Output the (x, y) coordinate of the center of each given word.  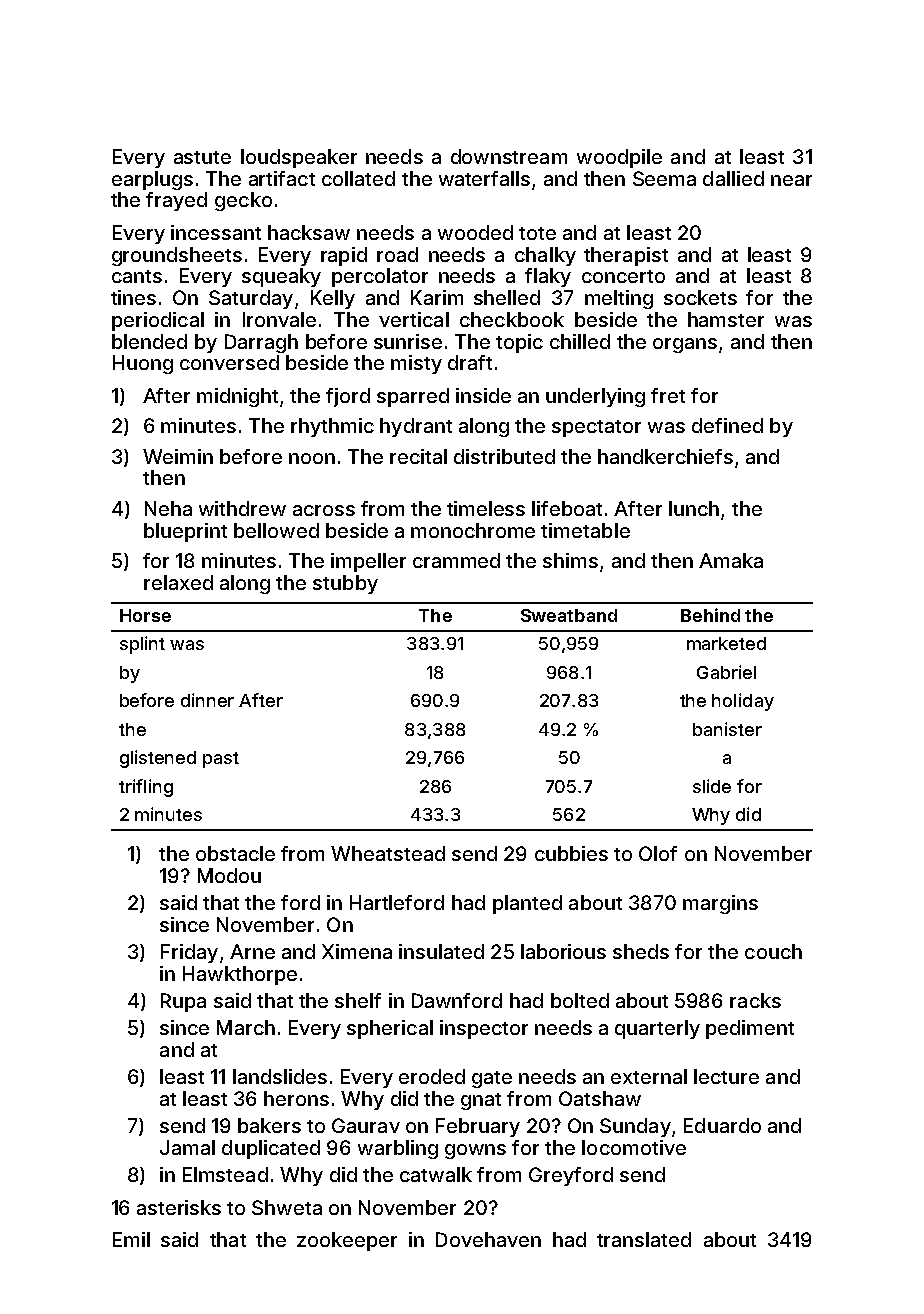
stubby (345, 584)
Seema (664, 178)
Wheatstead (388, 853)
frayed (176, 201)
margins (720, 904)
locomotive (634, 1147)
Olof (658, 853)
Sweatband (569, 615)
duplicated (271, 1149)
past (221, 760)
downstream (509, 156)
